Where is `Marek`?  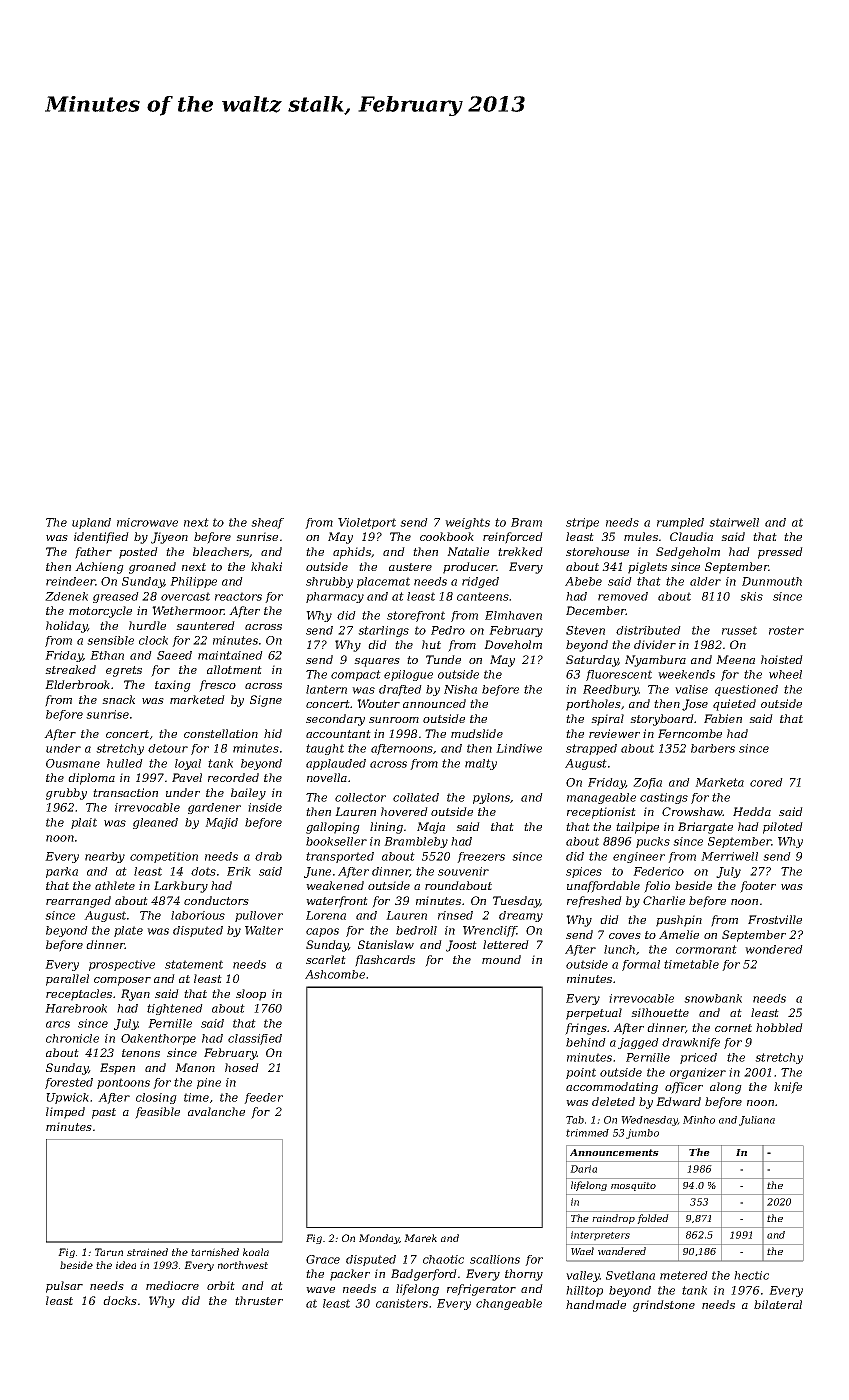
Marek is located at coordinates (420, 1238).
